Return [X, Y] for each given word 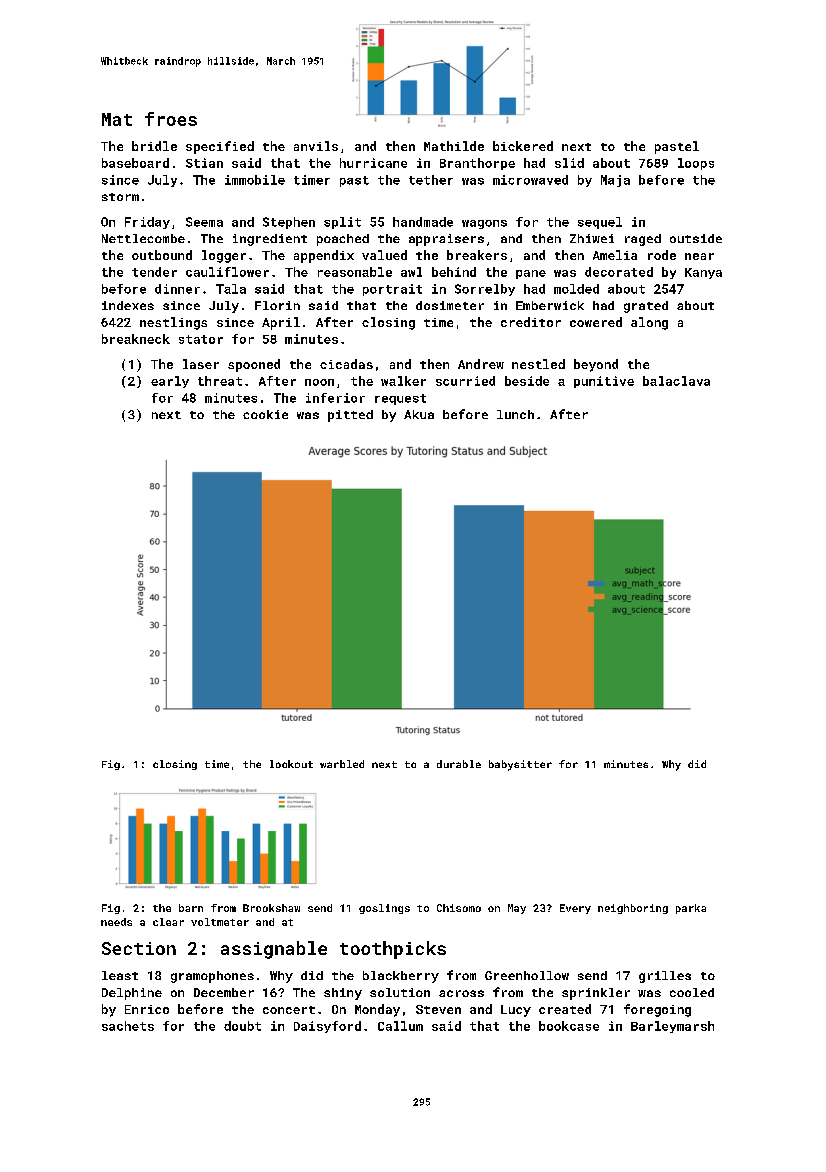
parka [691, 909]
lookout [291, 764]
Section [139, 948]
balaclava [676, 381]
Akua [419, 414]
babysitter [520, 765]
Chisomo [459, 908]
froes [171, 119]
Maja [615, 181]
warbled [342, 764]
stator [201, 339]
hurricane [373, 163]
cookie [265, 414]
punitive [604, 382]
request [400, 399]
